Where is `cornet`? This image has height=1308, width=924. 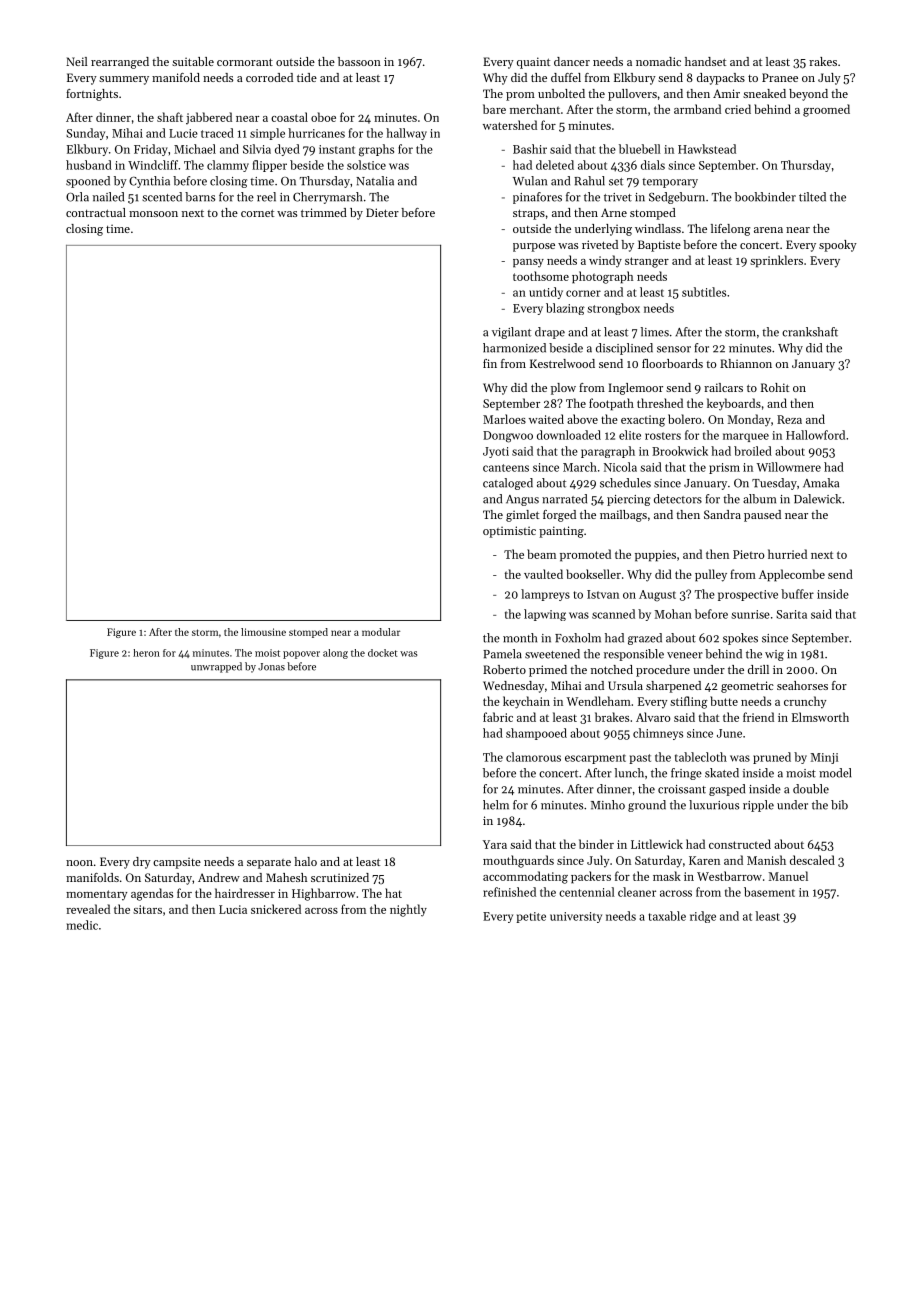
cornet is located at coordinates (257, 213).
